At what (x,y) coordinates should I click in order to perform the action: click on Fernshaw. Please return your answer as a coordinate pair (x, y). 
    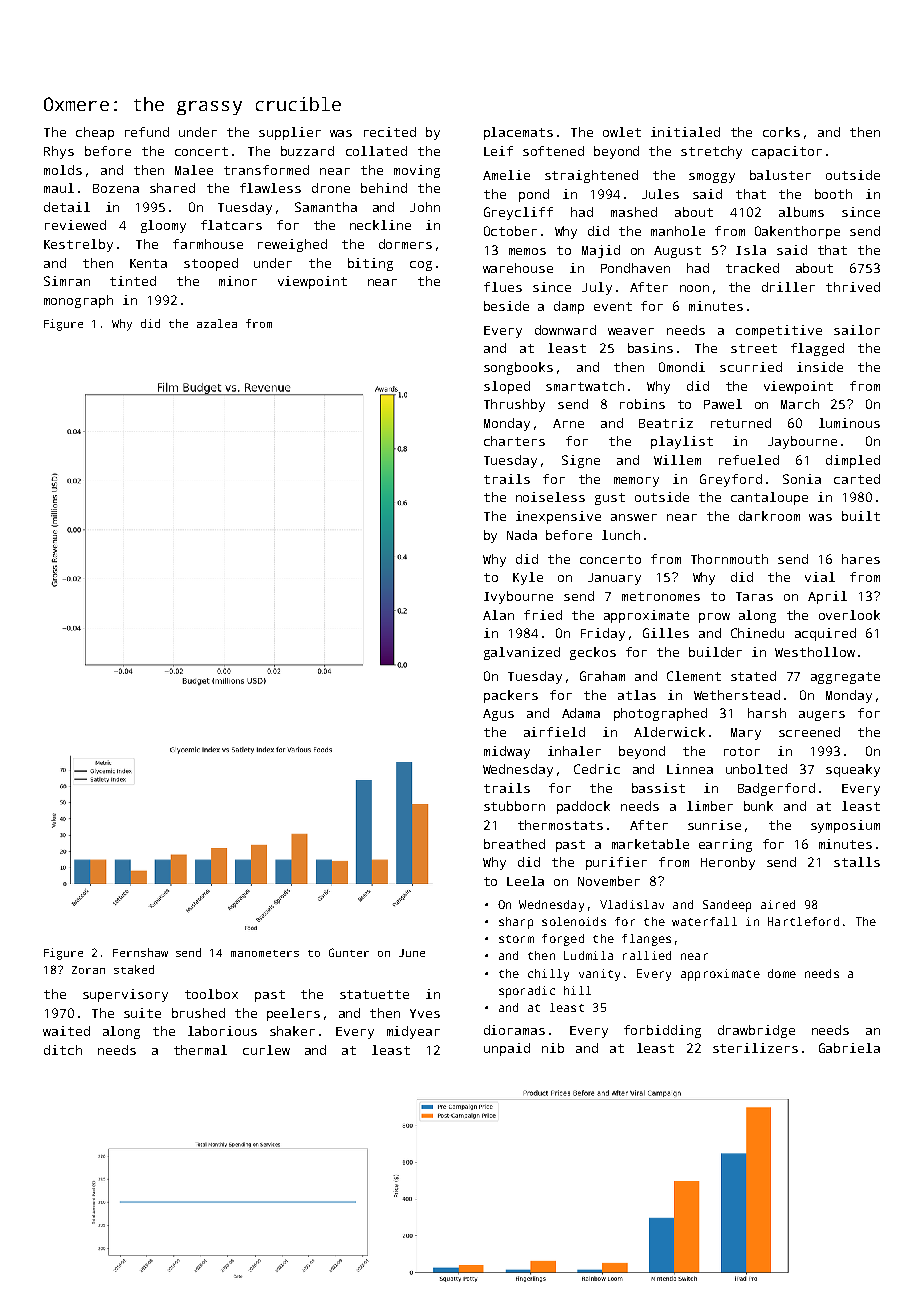
    Looking at the image, I should click on (140, 952).
